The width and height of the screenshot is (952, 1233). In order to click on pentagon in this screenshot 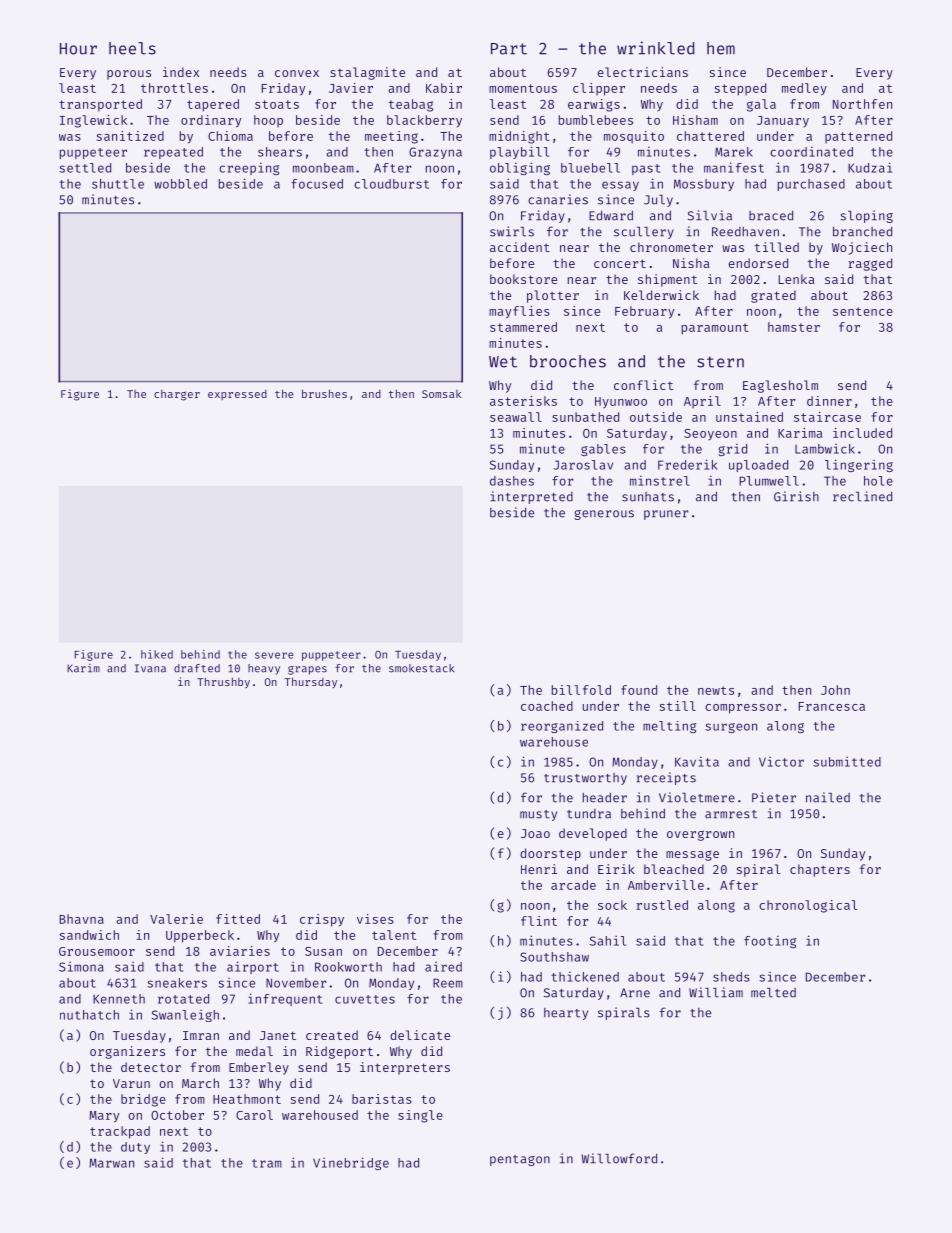, I will do `click(520, 1160)`.
